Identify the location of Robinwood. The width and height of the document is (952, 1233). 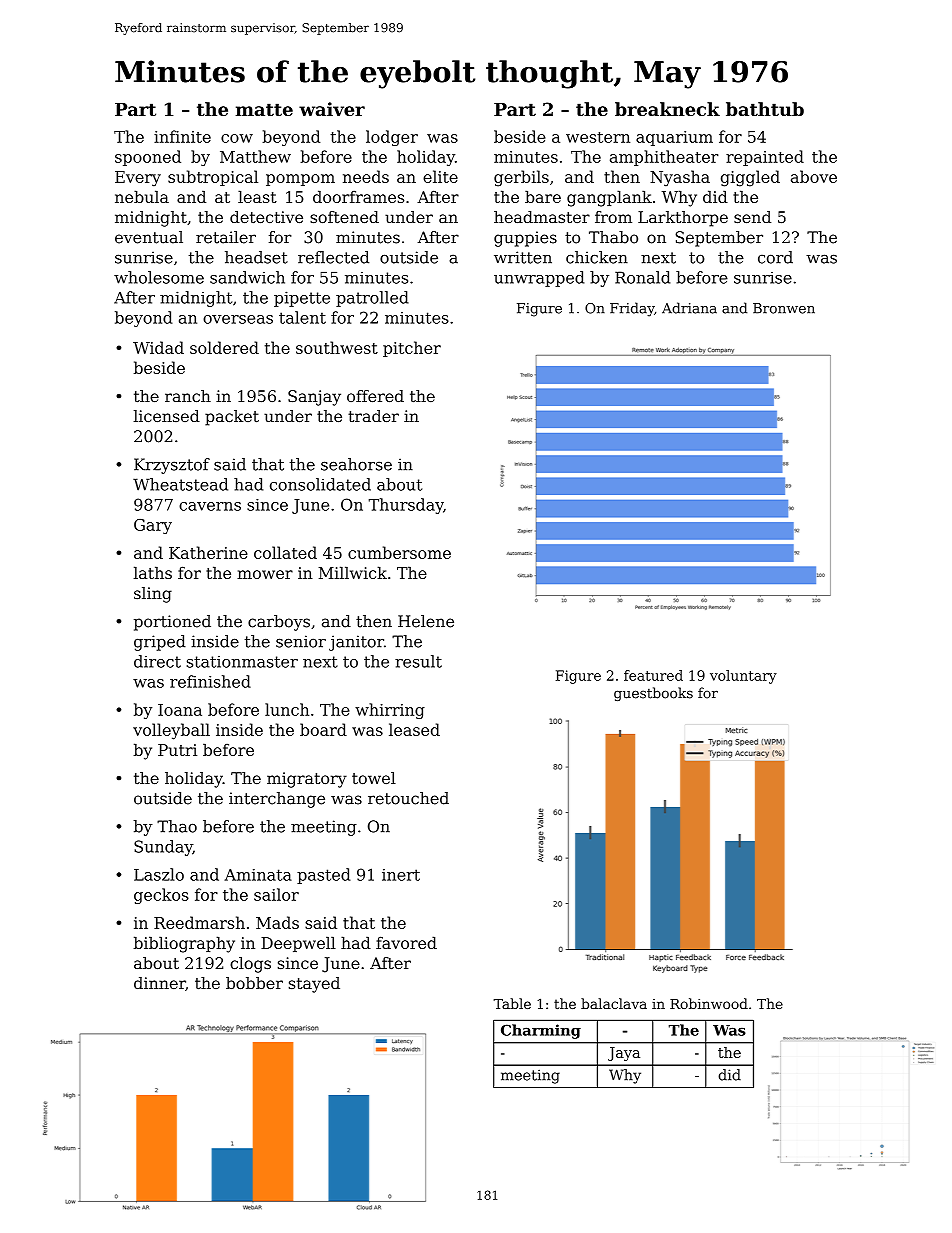
(709, 1003).
